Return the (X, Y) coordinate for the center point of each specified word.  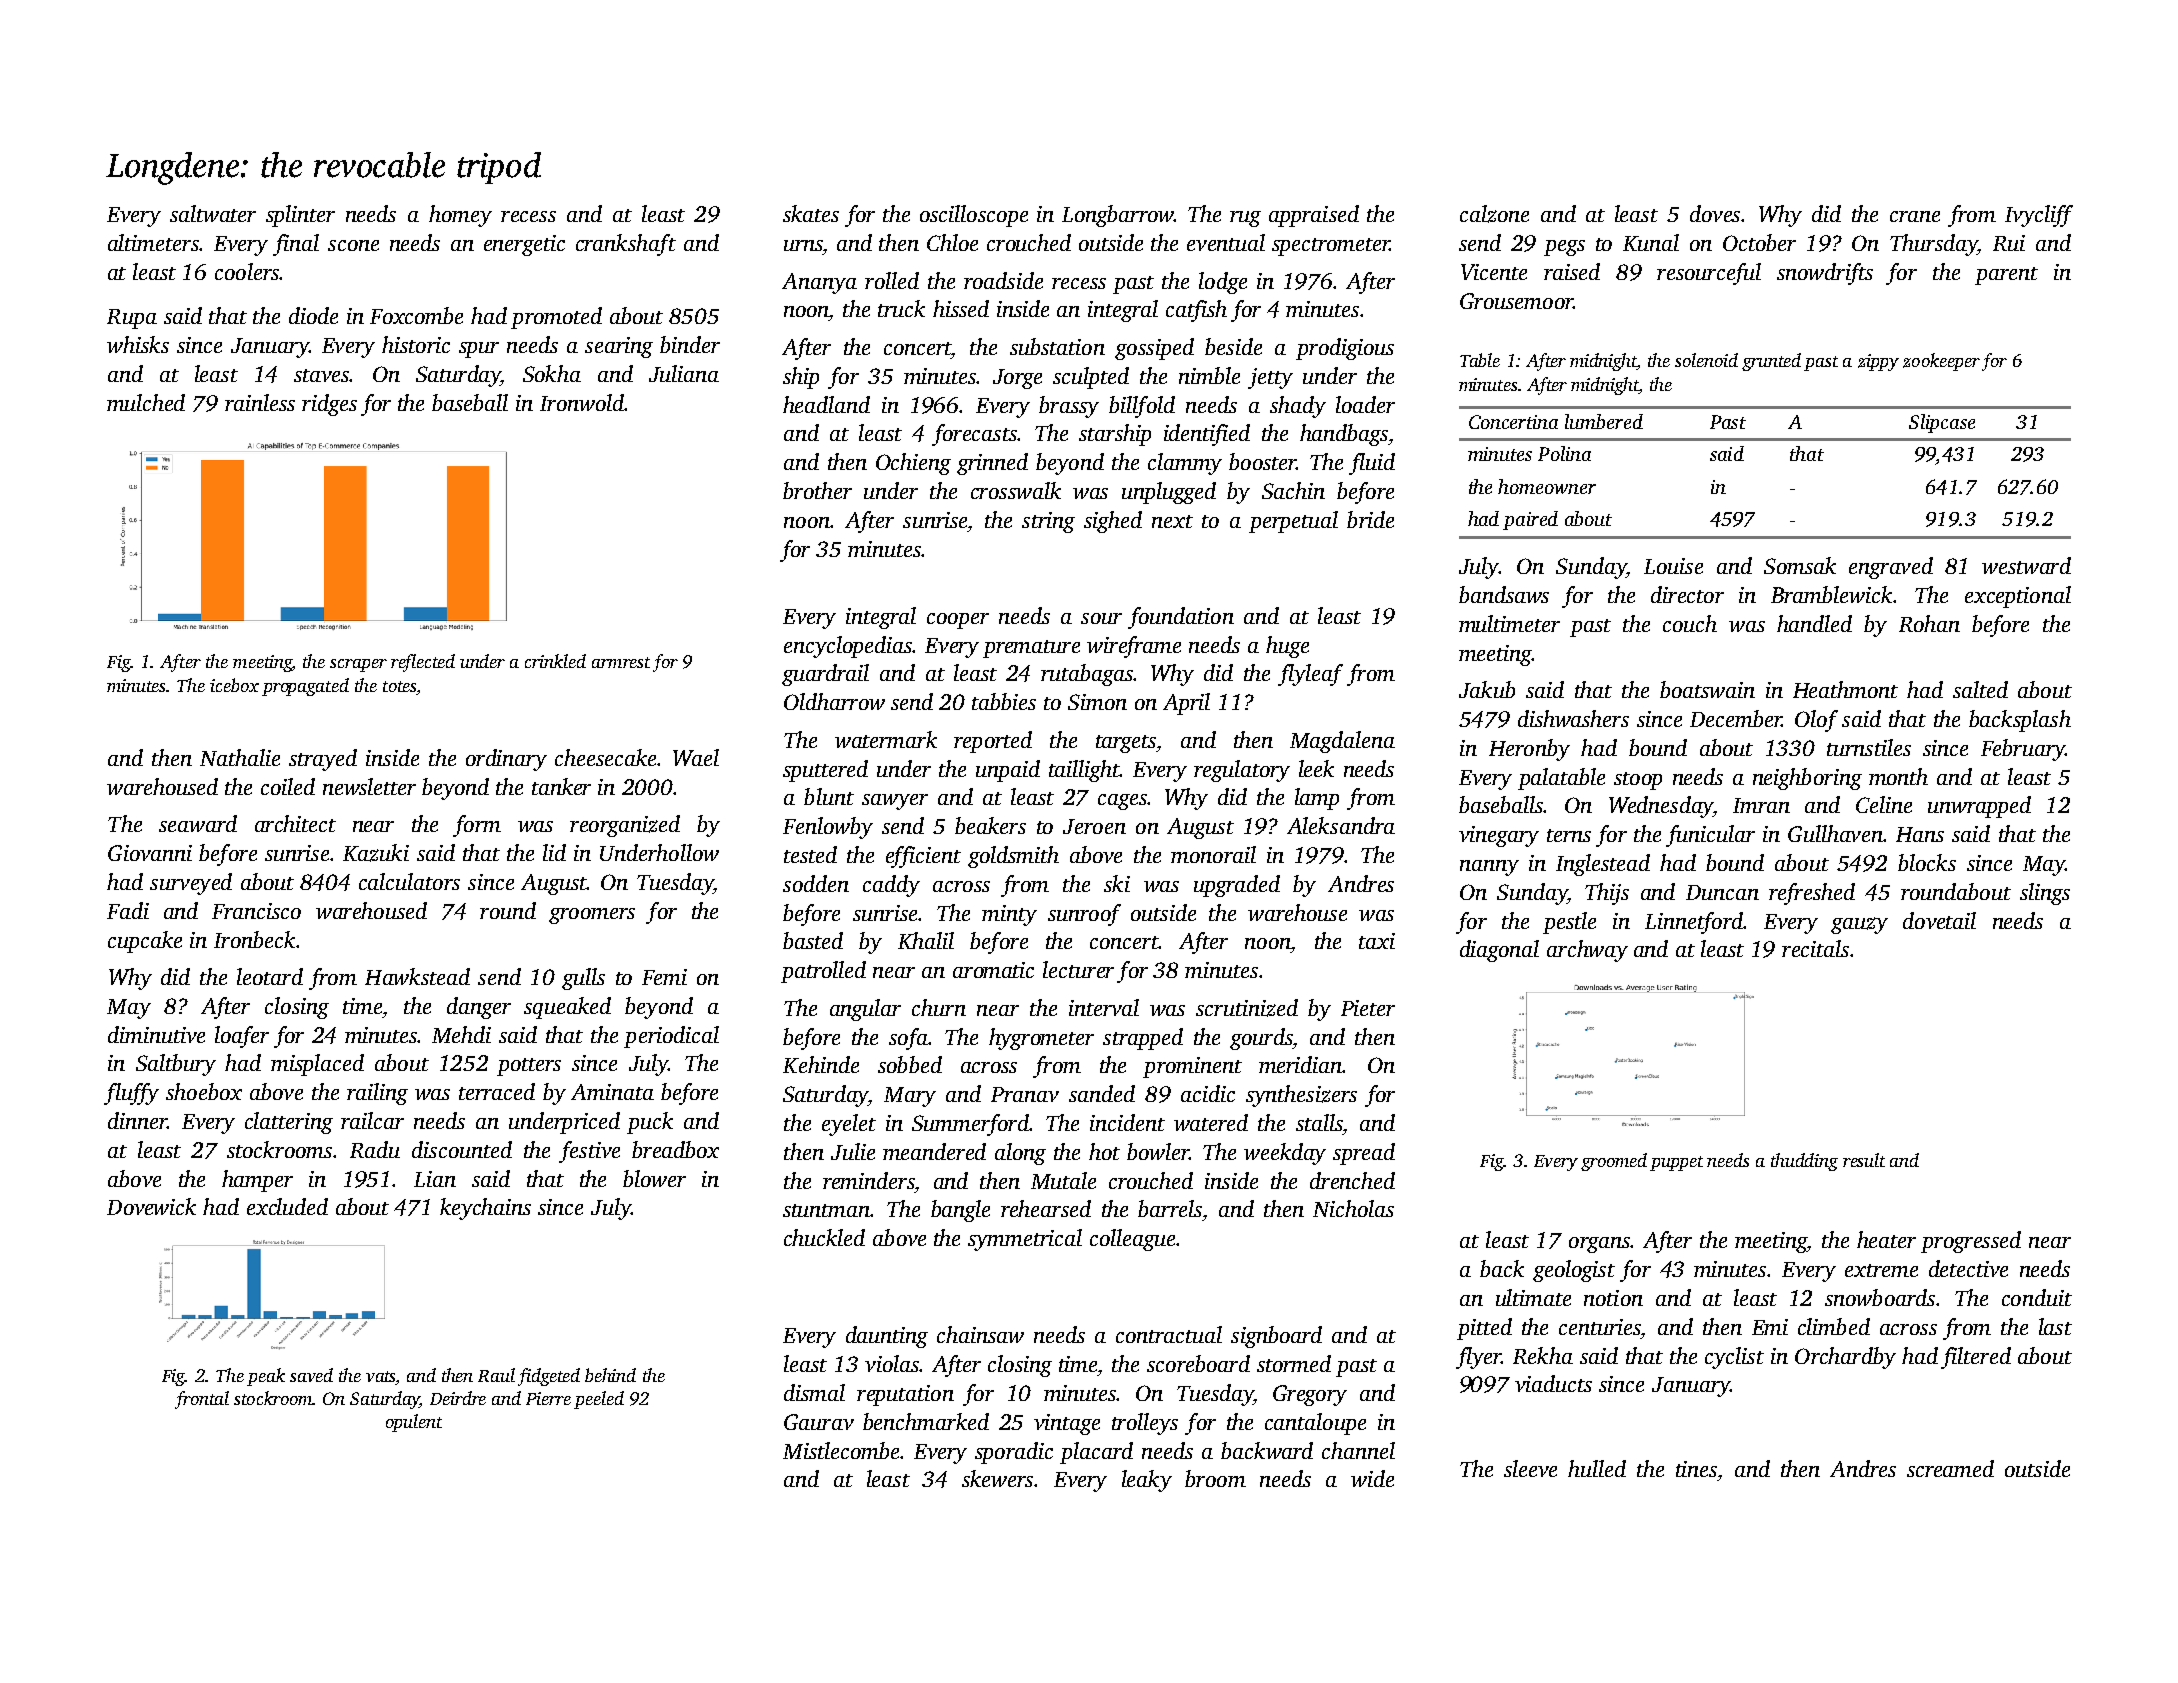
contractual (1169, 1334)
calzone (1494, 214)
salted (1980, 689)
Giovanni (150, 853)
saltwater (213, 213)
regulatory (1242, 771)
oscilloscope (974, 216)
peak (266, 1377)
